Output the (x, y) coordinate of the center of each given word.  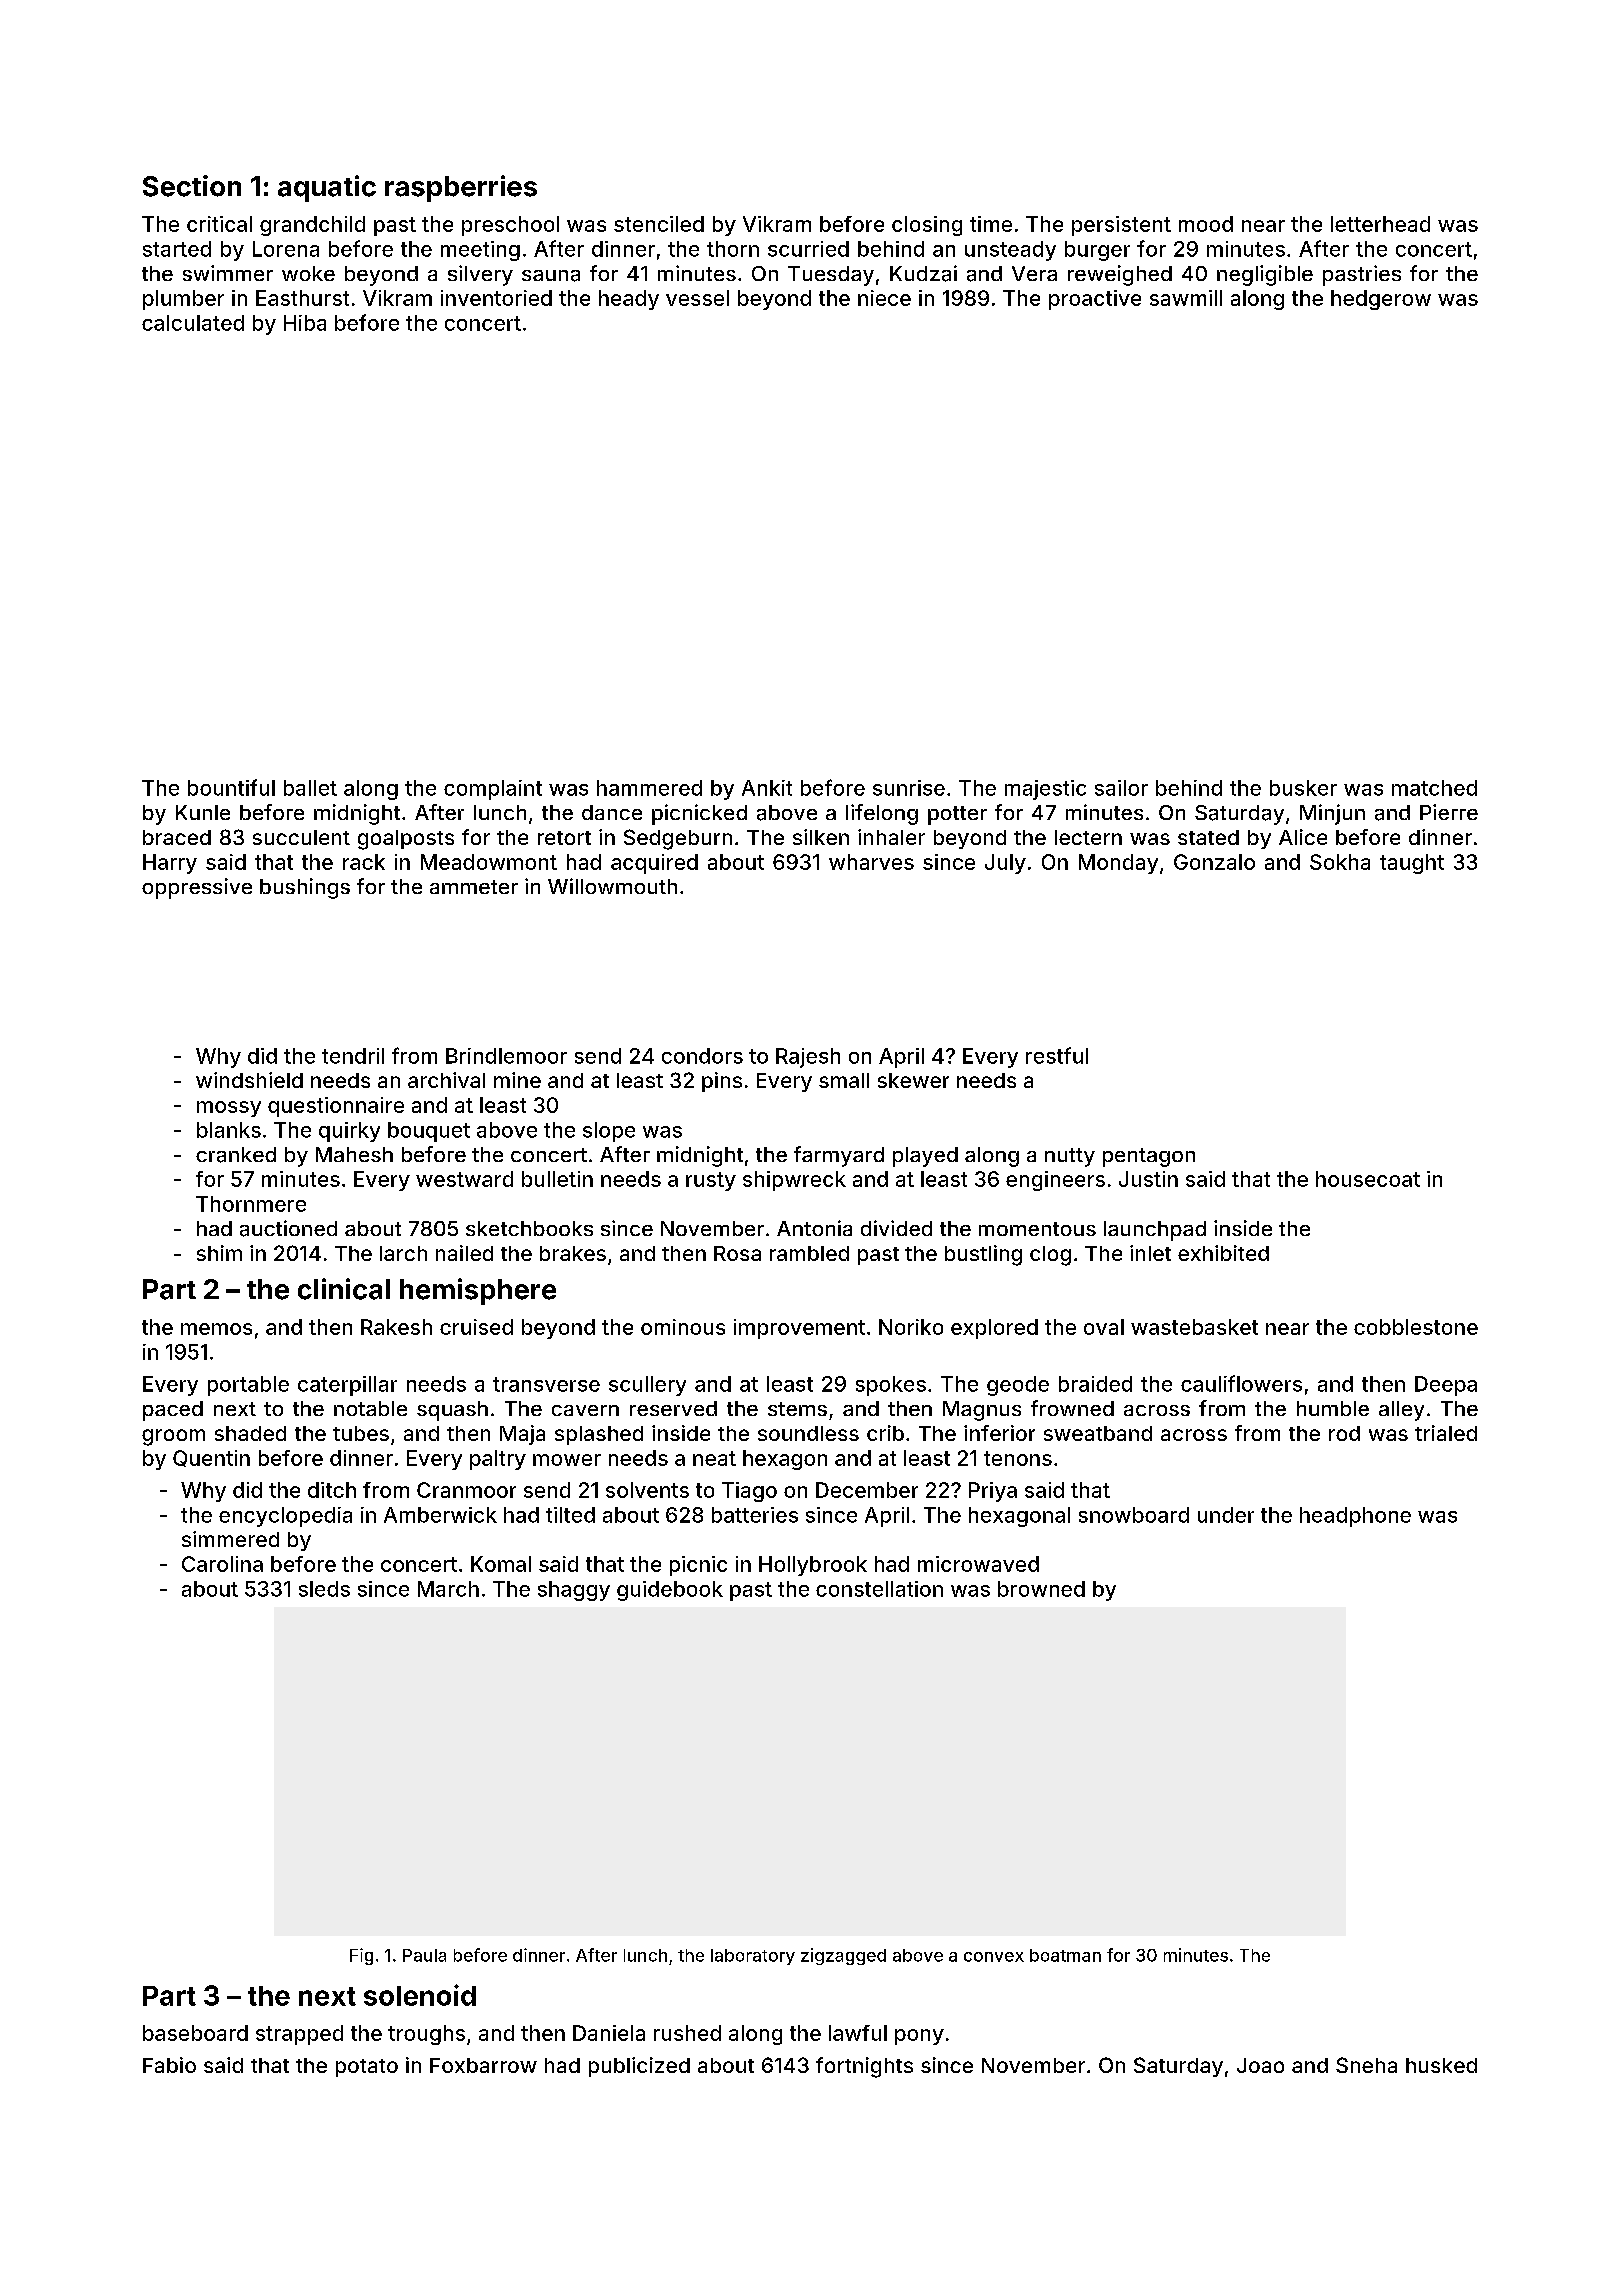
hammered (649, 788)
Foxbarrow (483, 2065)
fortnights (864, 2067)
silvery (480, 275)
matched (1434, 788)
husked (1441, 2065)
